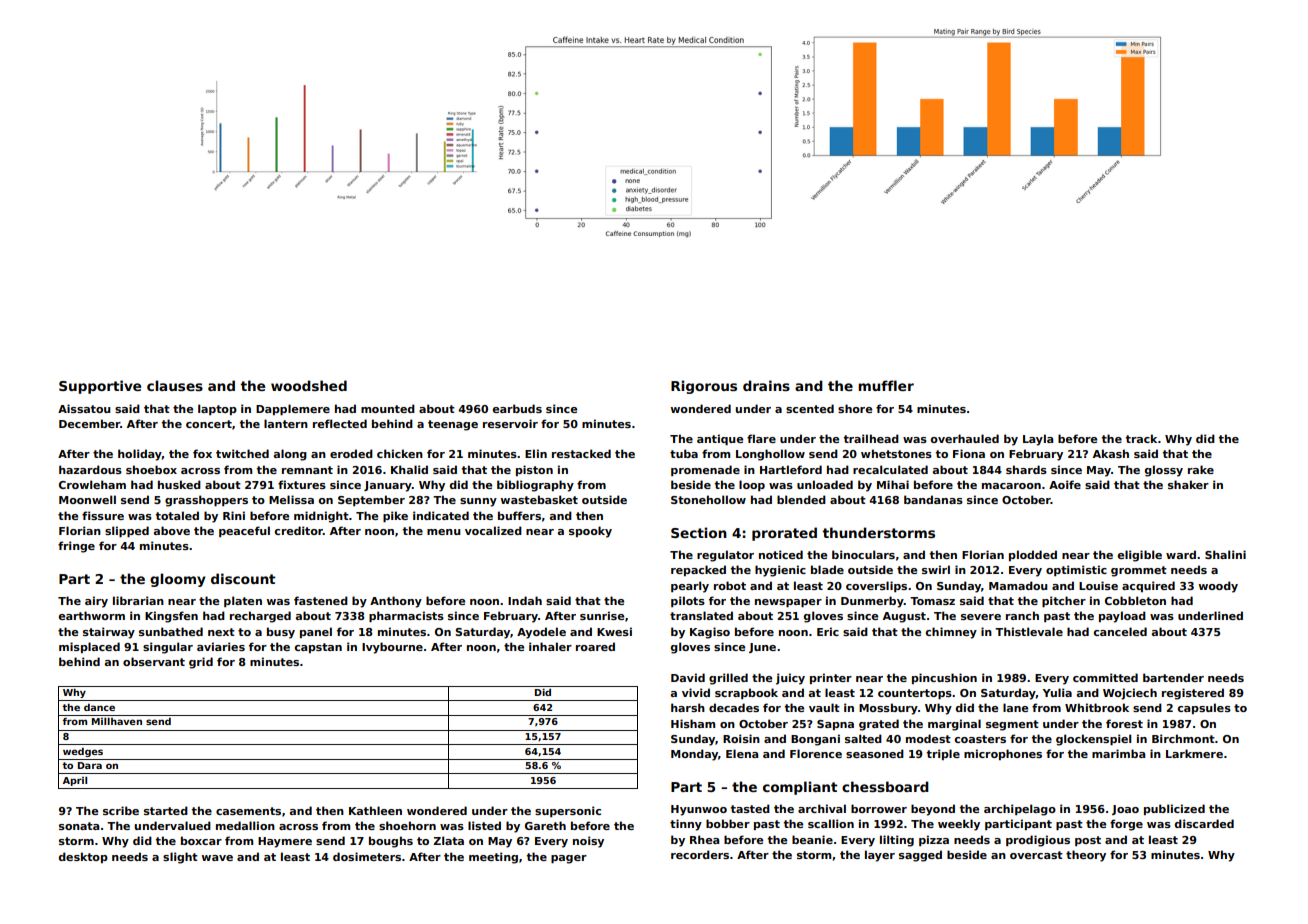 This screenshot has height=924, width=1308. What do you see at coordinates (242, 453) in the screenshot?
I see `twitched` at bounding box center [242, 453].
